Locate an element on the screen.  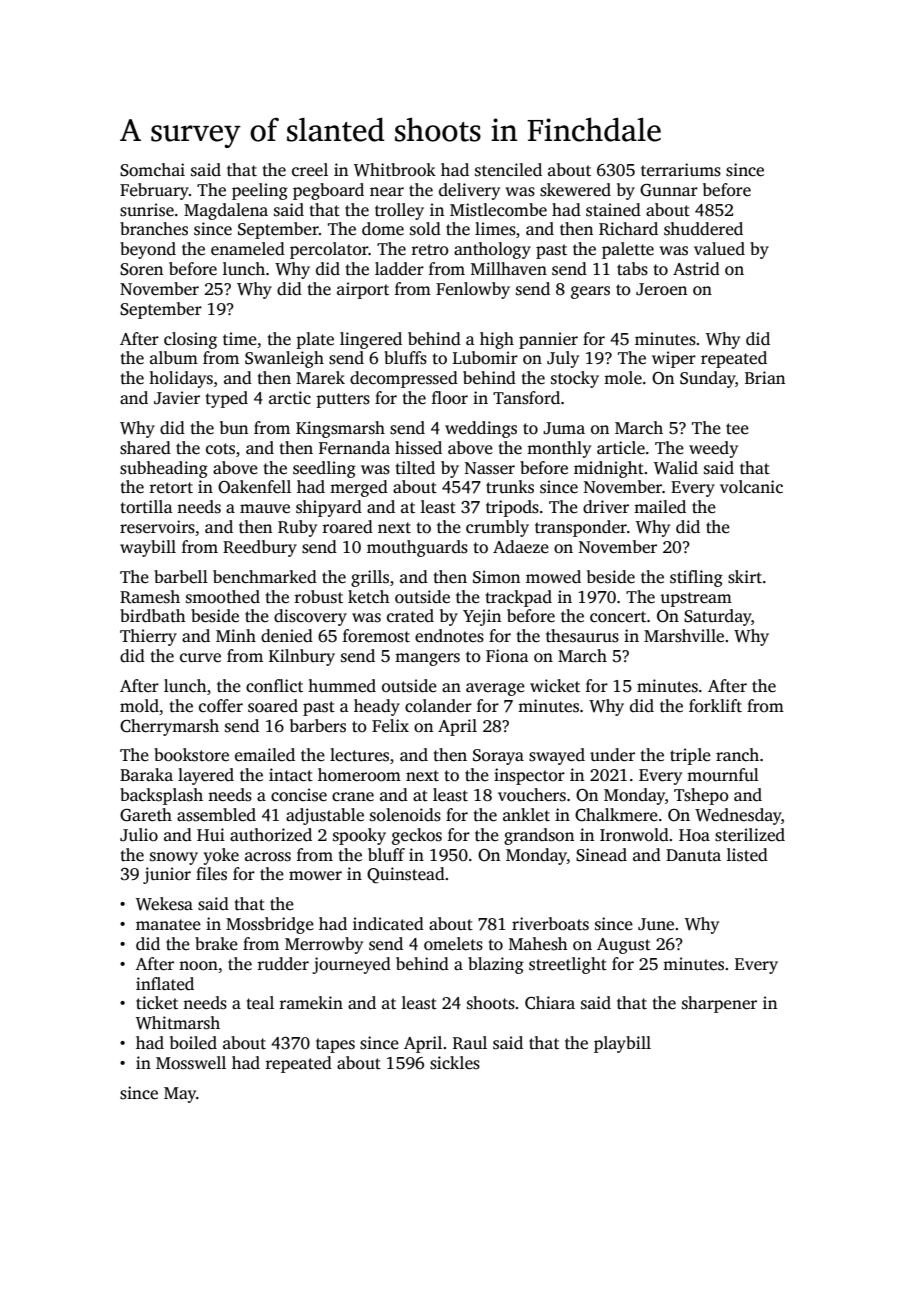
volcanic is located at coordinates (751, 487).
